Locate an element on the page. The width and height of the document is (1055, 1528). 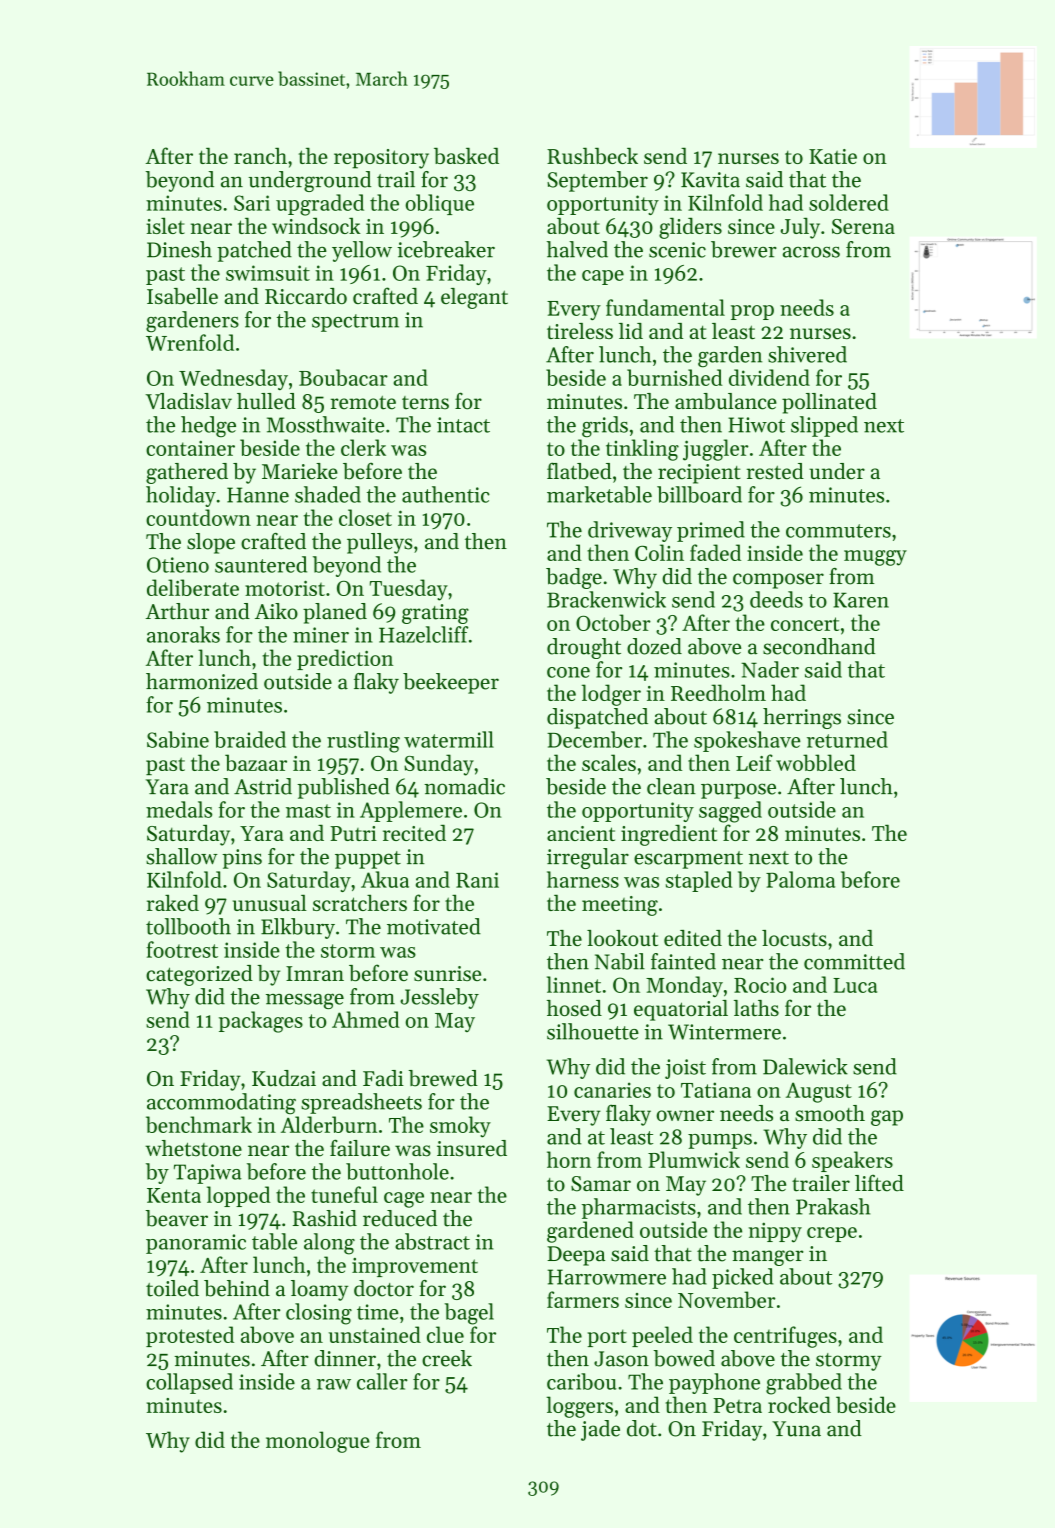
ranch is located at coordinates (260, 155).
